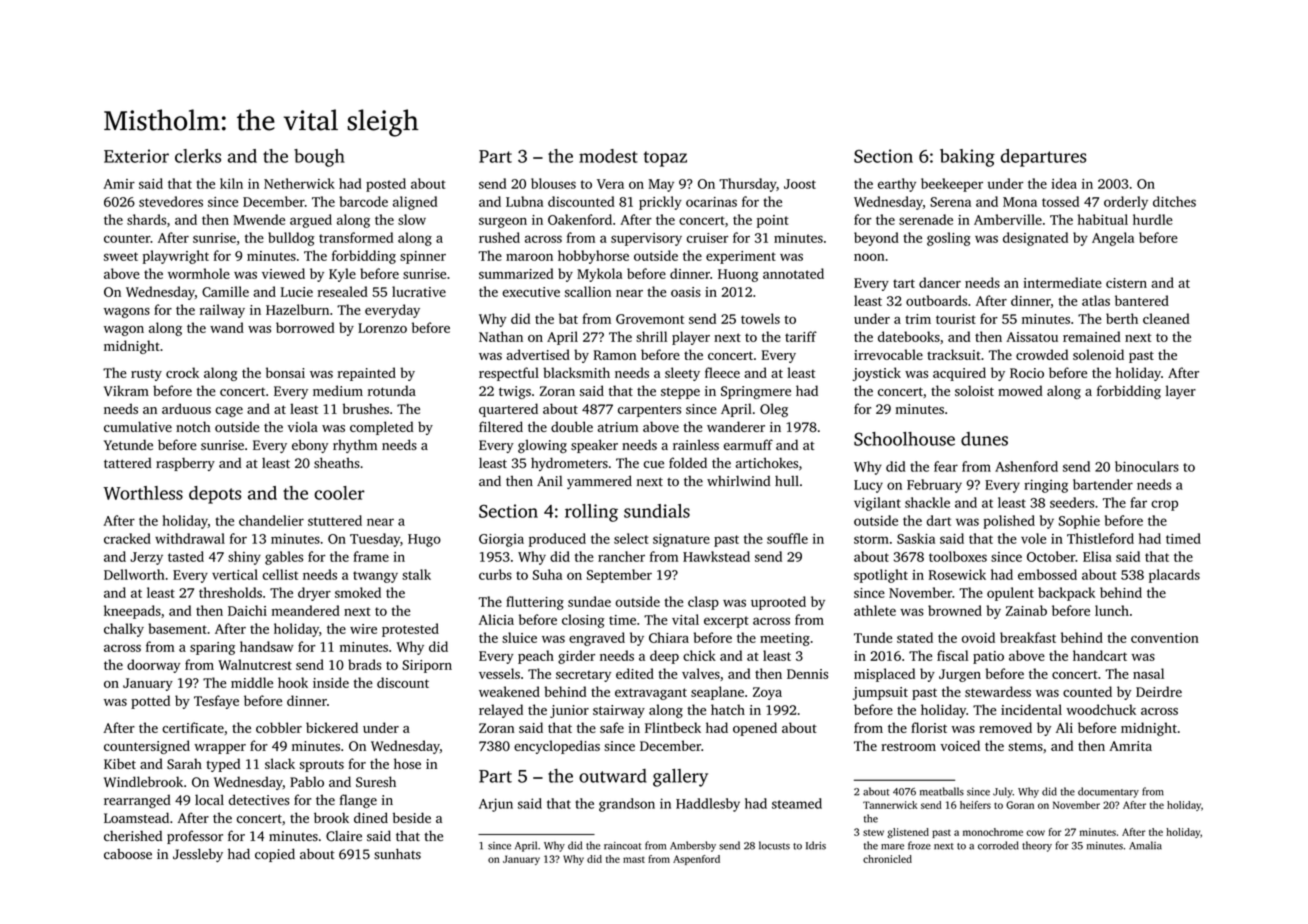 Image resolution: width=1308 pixels, height=924 pixels. Describe the element at coordinates (381, 428) in the screenshot. I see `completed` at that location.
